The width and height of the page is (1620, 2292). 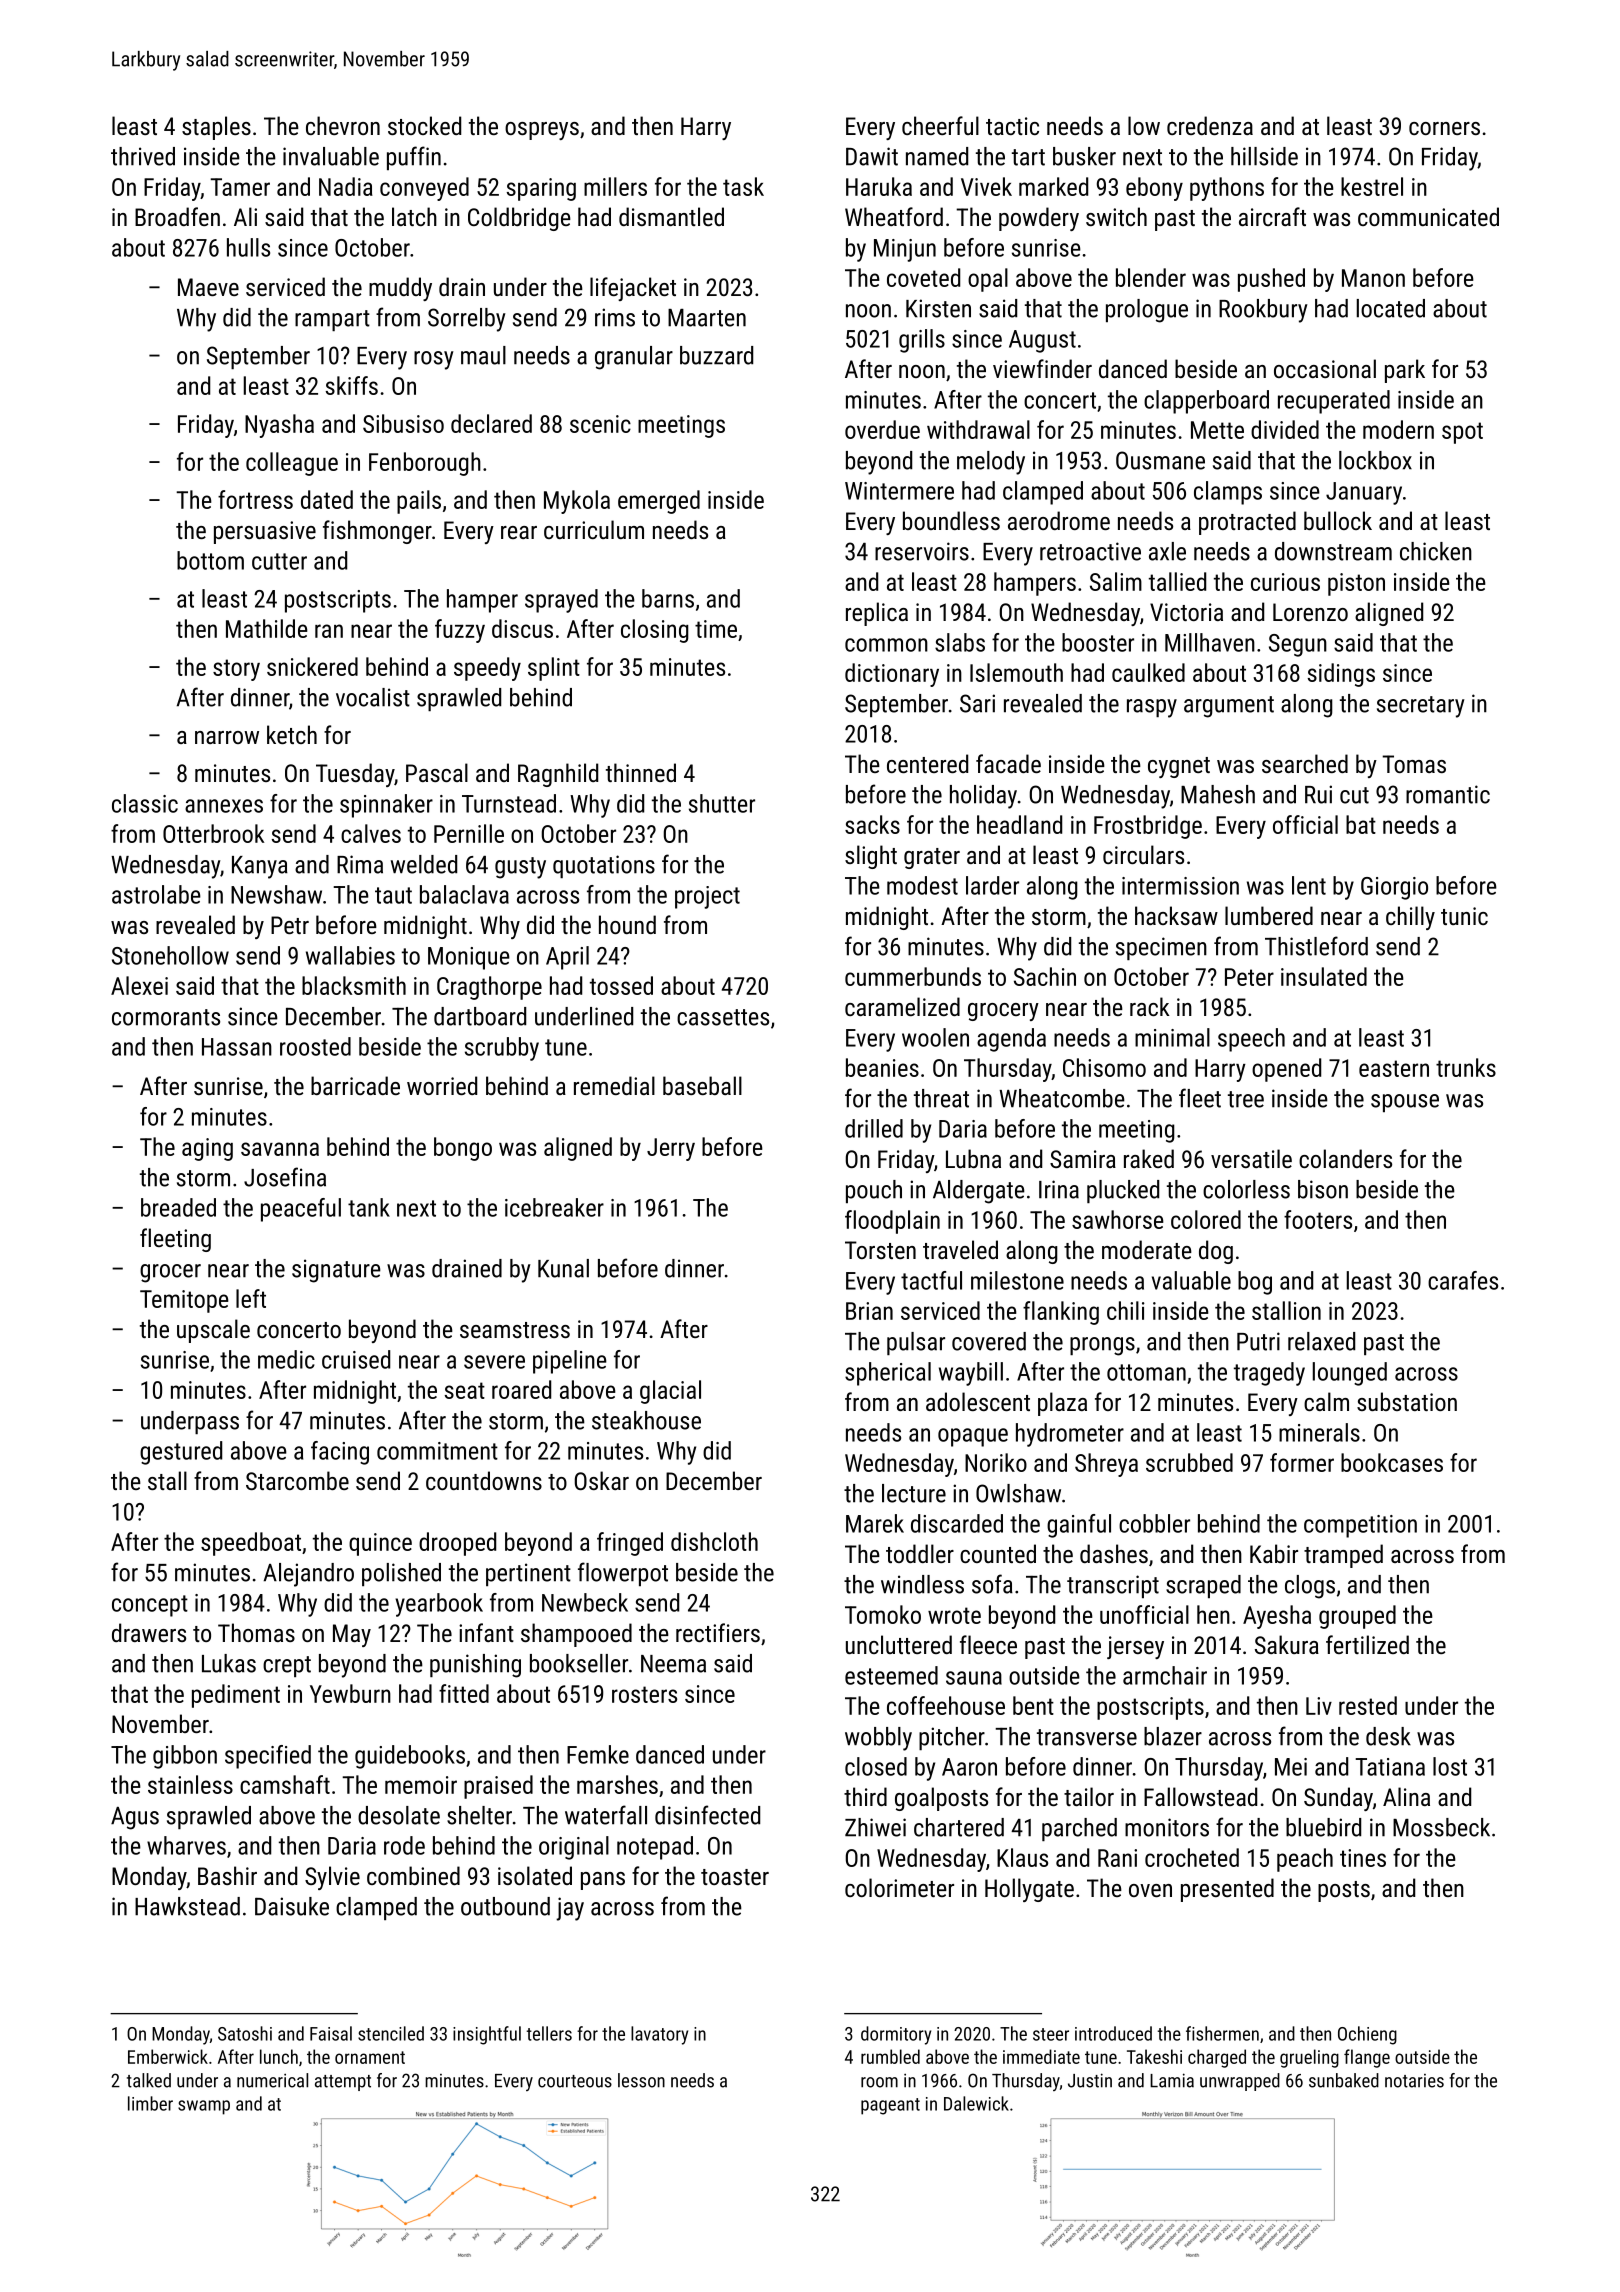 I want to click on classic, so click(x=145, y=803).
